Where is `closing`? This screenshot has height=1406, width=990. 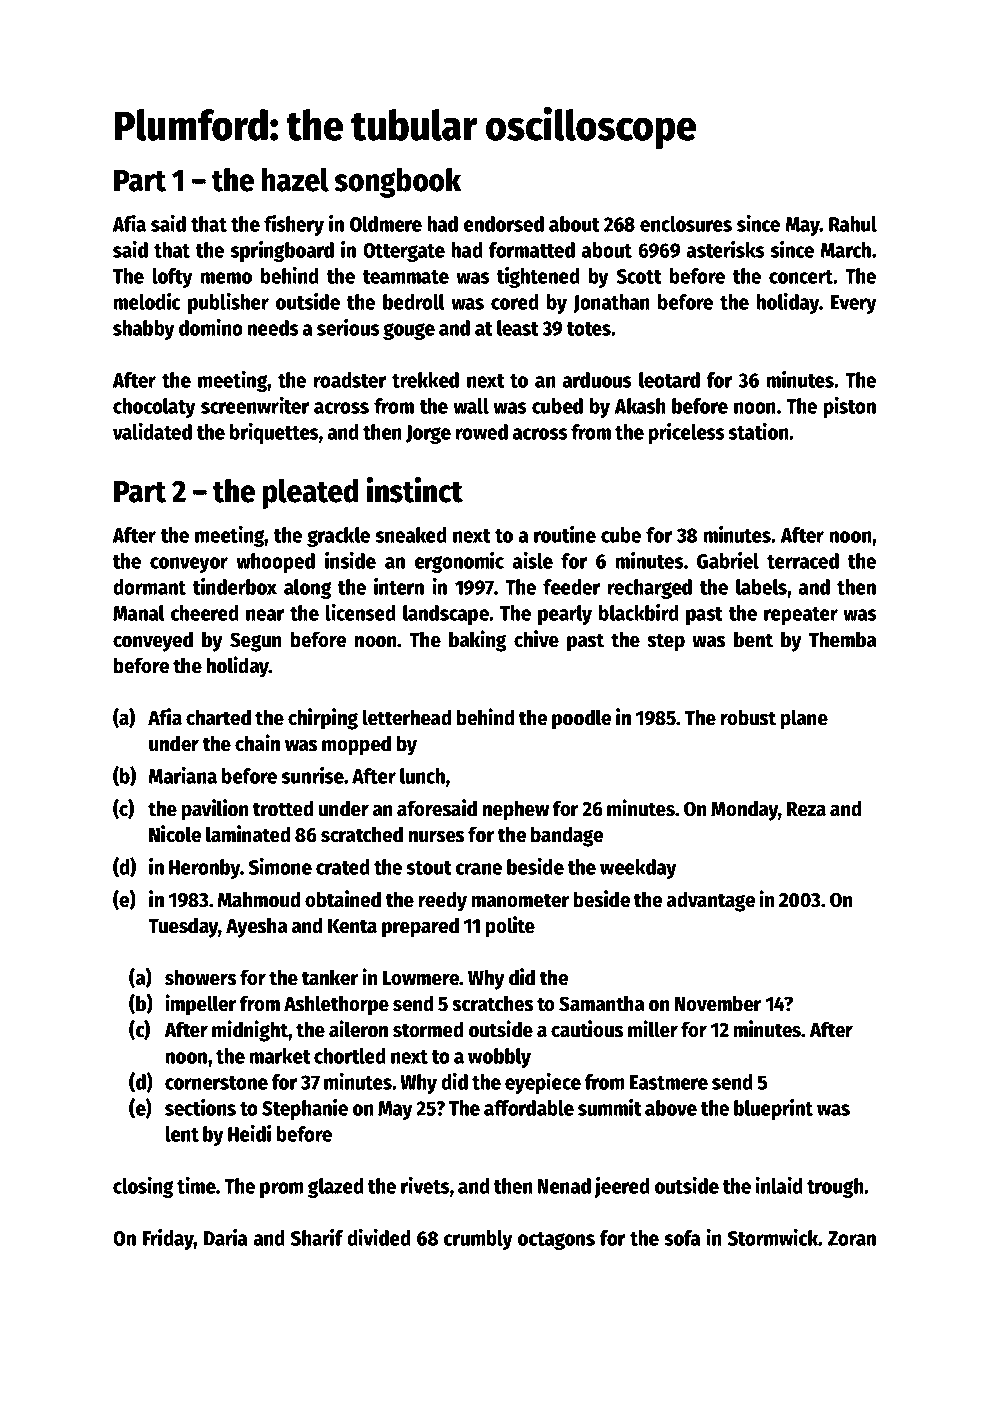
closing is located at coordinates (143, 1187).
